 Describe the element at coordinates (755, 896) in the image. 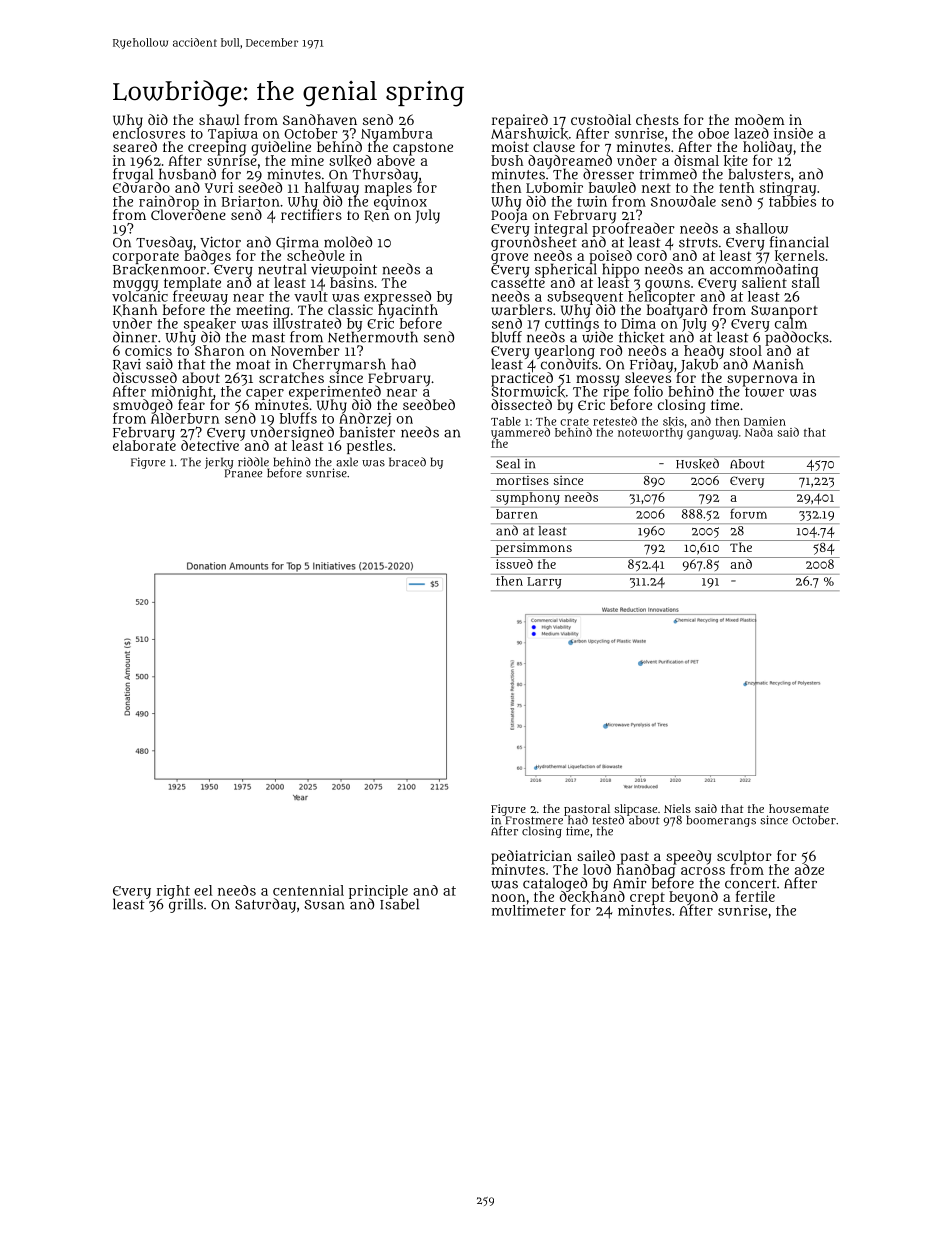

I see `fertile` at that location.
